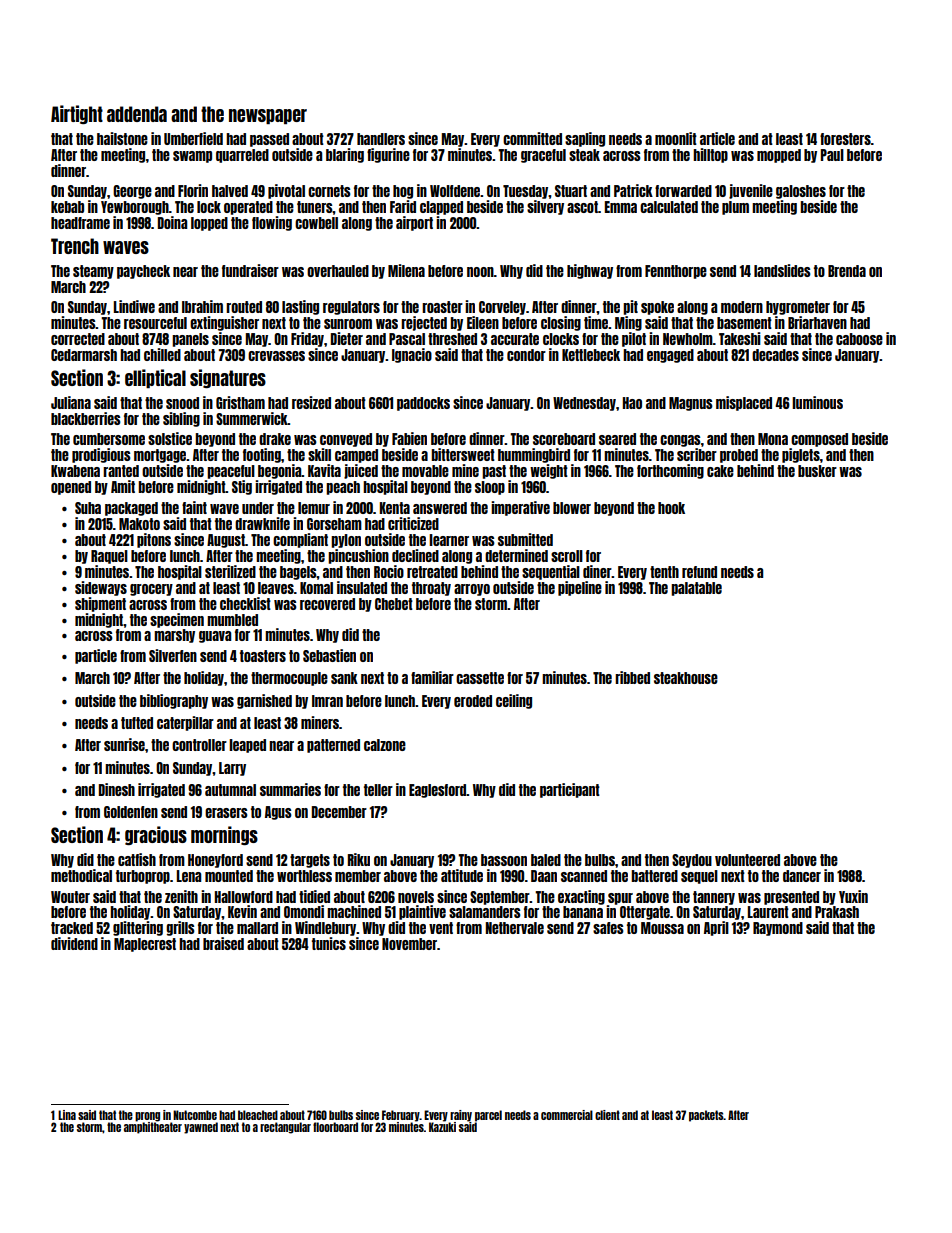  I want to click on blackberries, so click(86, 418).
